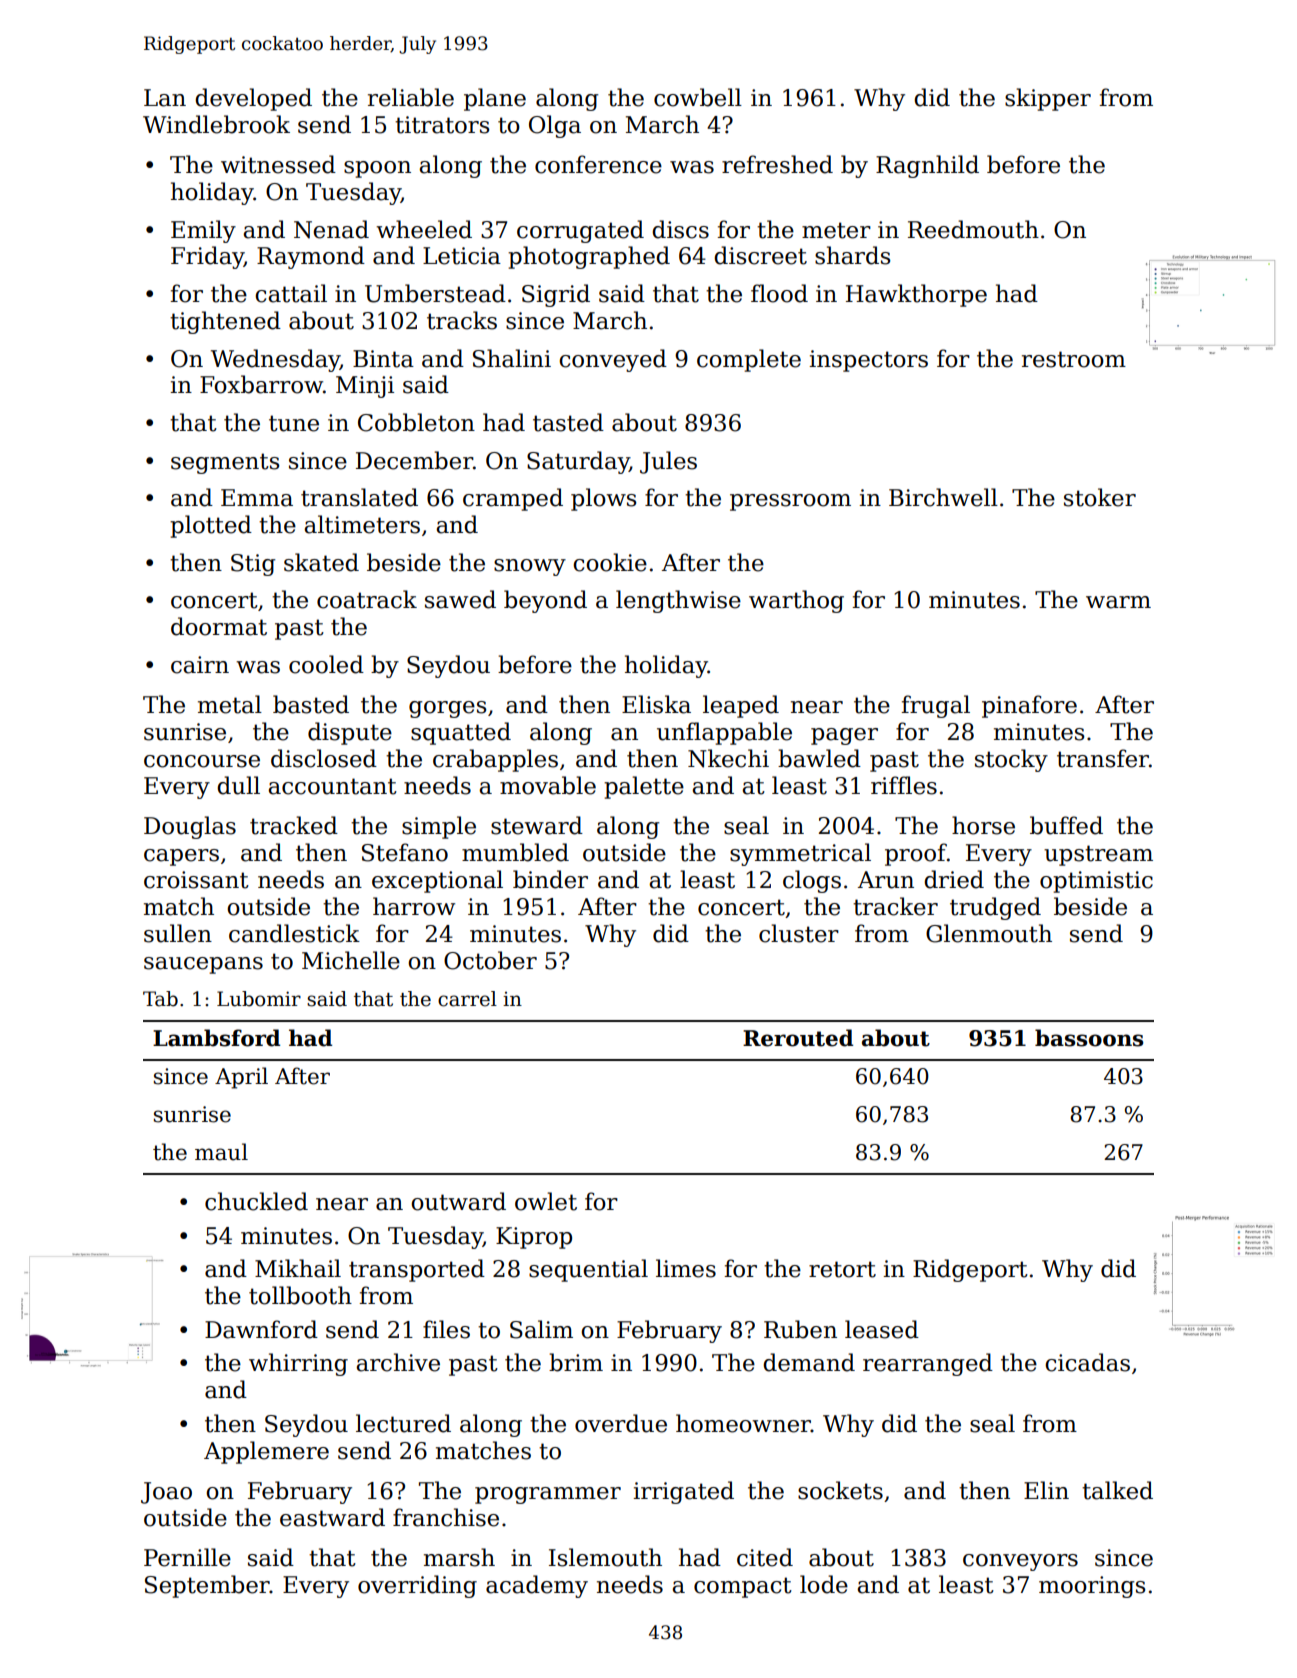 This screenshot has height=1678, width=1297. I want to click on crabapples, so click(495, 760).
